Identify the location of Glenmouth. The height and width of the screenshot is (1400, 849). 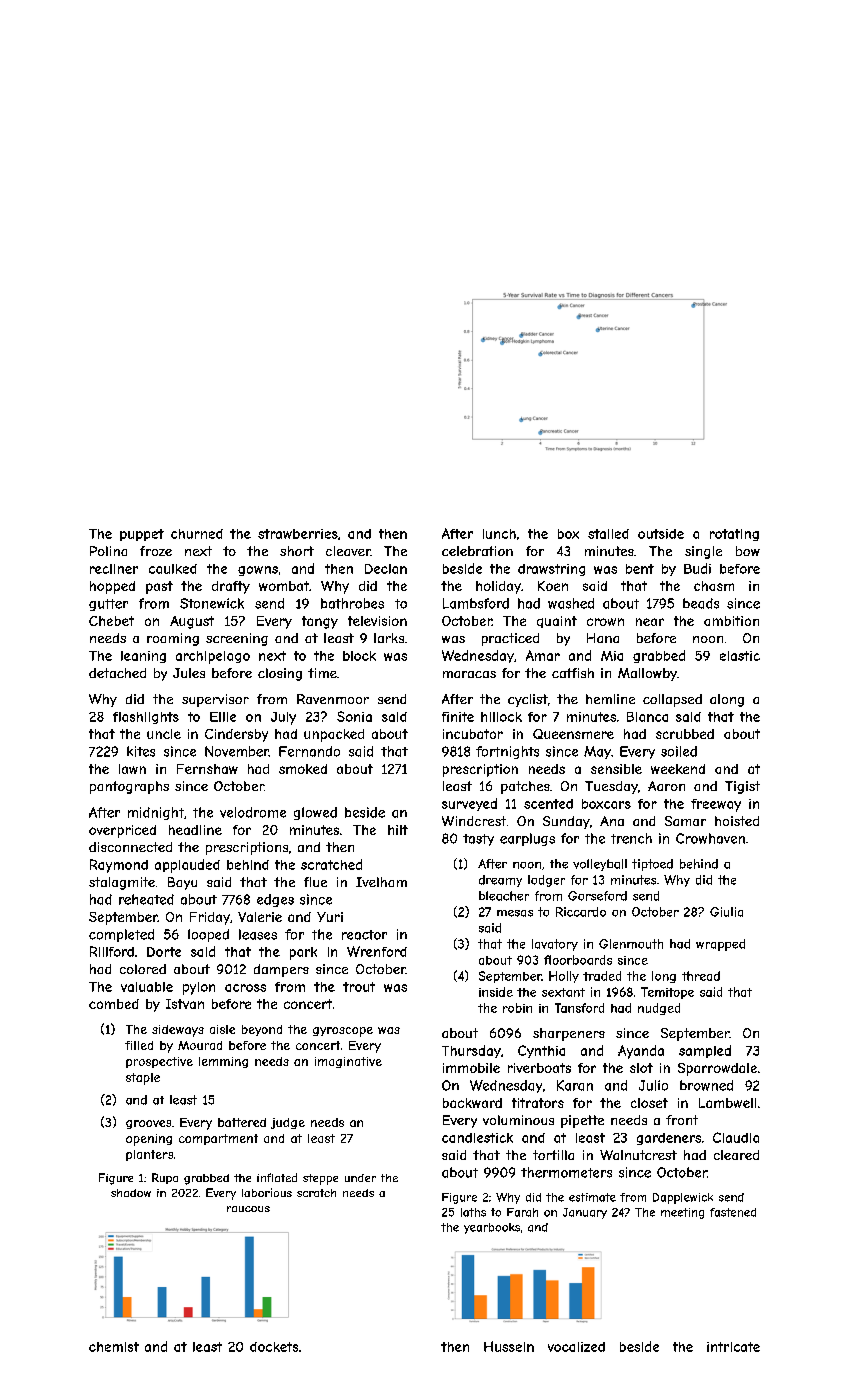
(631, 944).
